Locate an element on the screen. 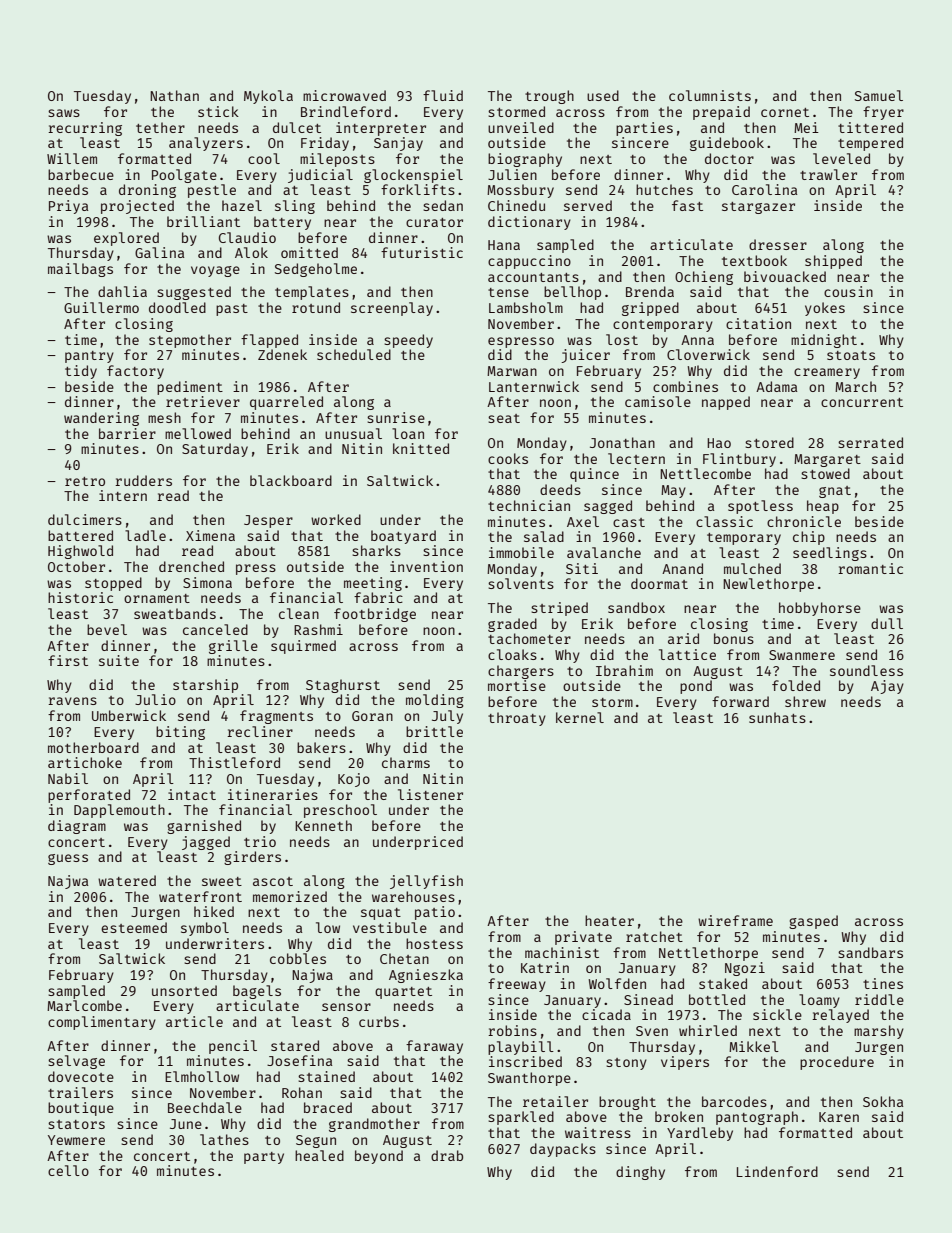  Samuel is located at coordinates (879, 95).
